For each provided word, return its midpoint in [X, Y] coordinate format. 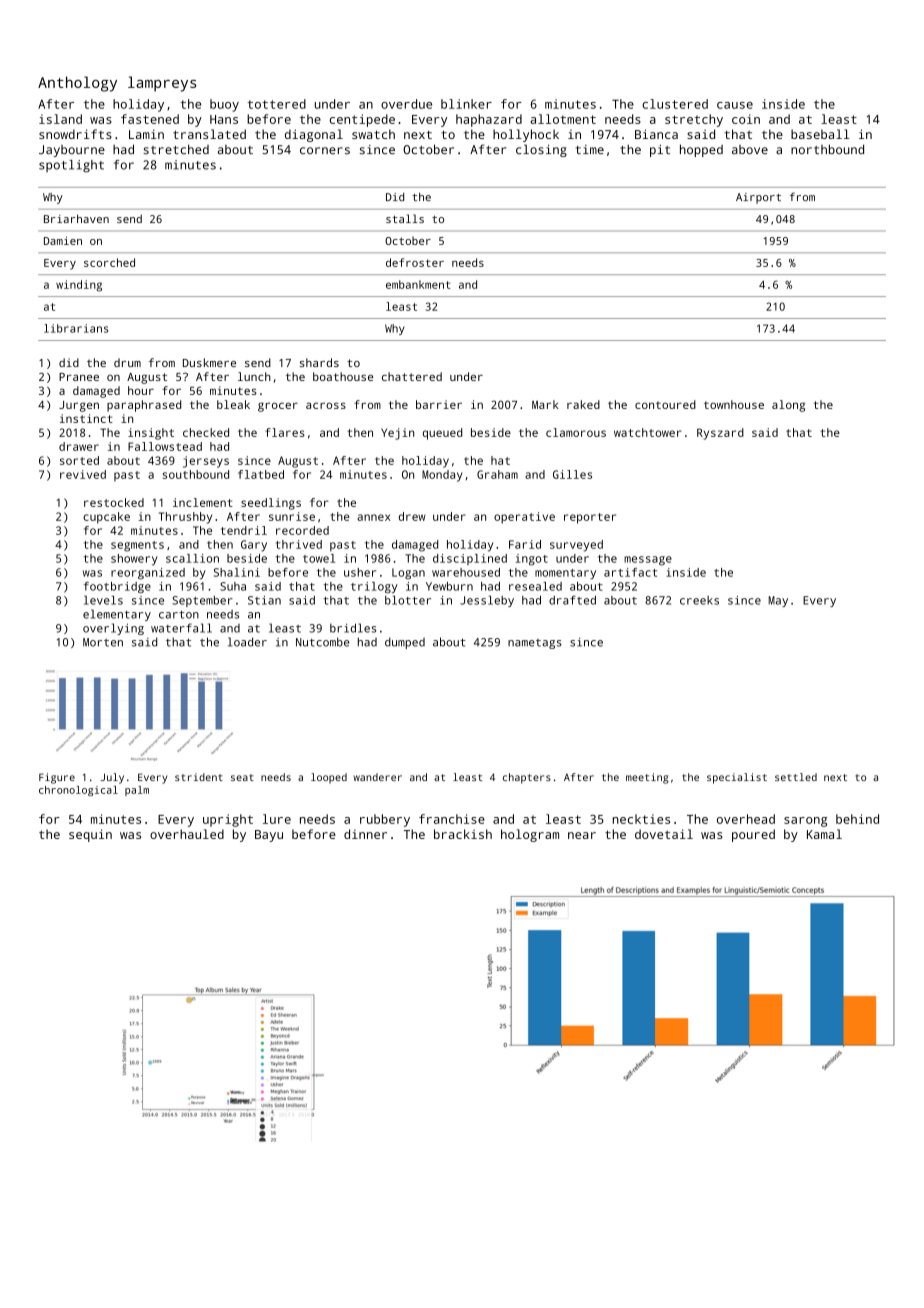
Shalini [237, 572]
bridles [353, 628]
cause [735, 105]
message [648, 561]
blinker [466, 104]
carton [179, 614]
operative [524, 518]
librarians [76, 328]
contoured [665, 404]
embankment [418, 284]
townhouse [734, 404]
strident [199, 777]
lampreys [162, 84]
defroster [415, 262]
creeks [699, 600]
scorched [109, 262]
